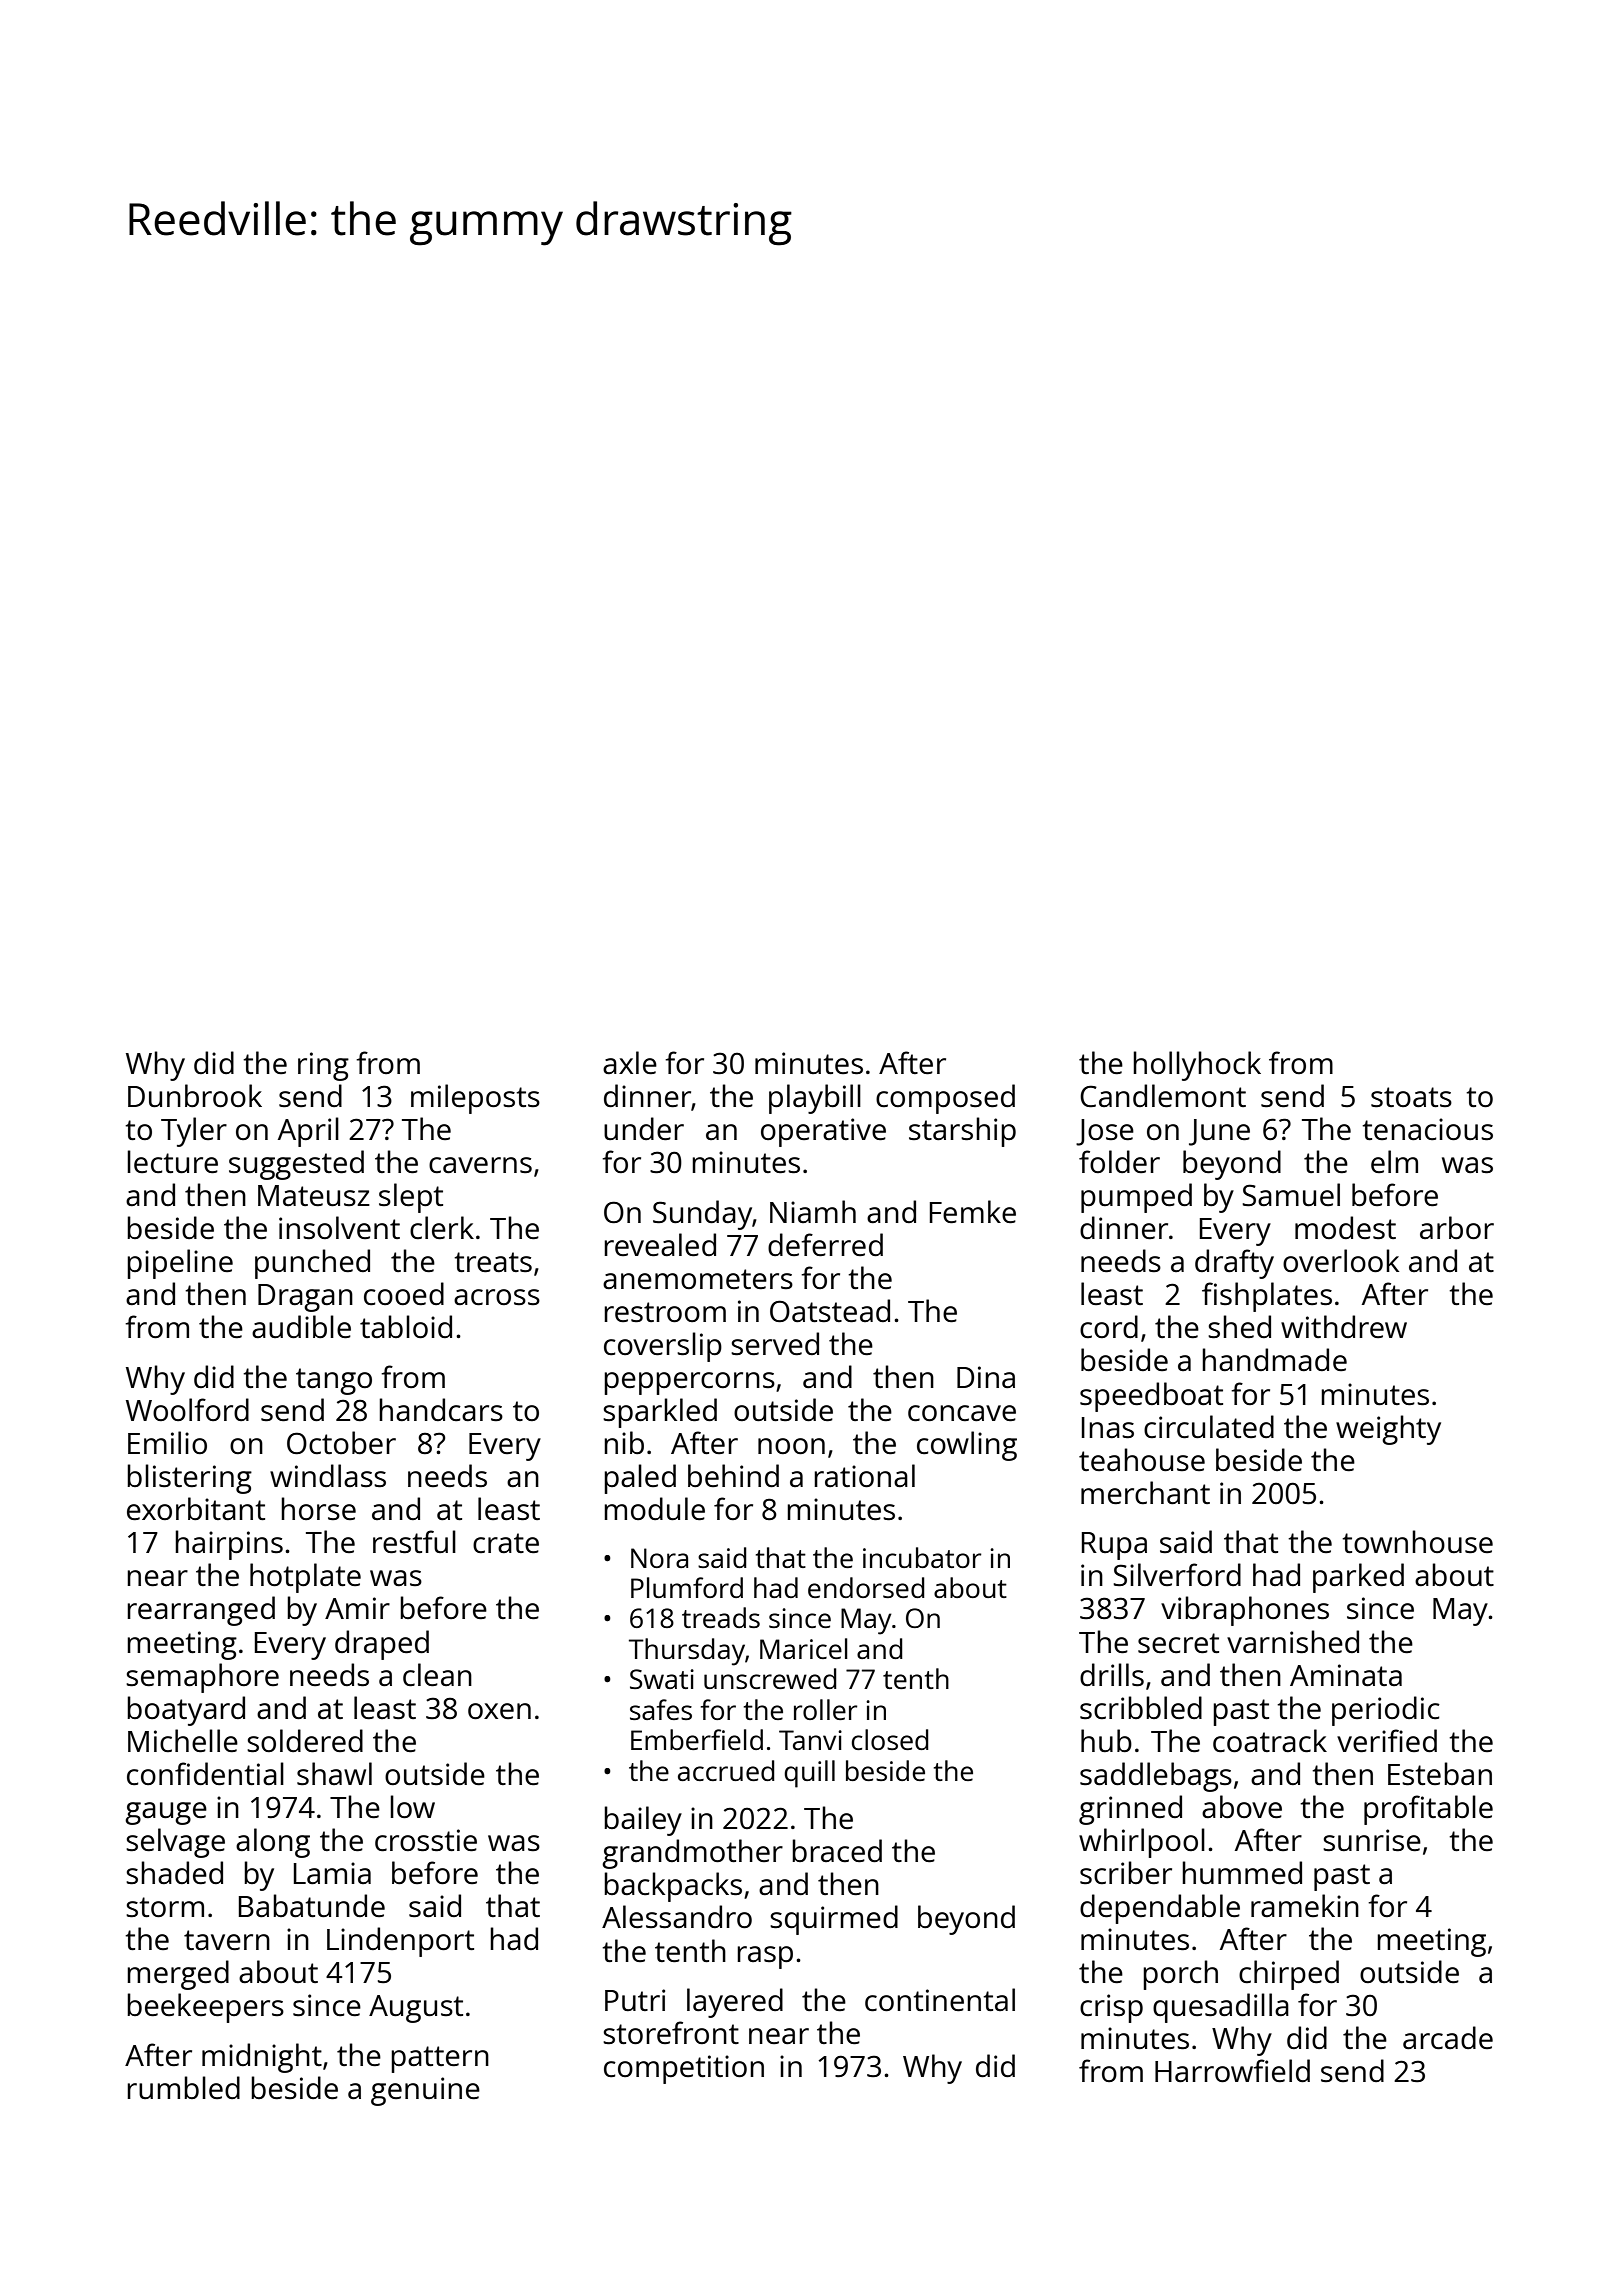  Describe the element at coordinates (1219, 1132) in the screenshot. I see `June` at that location.
